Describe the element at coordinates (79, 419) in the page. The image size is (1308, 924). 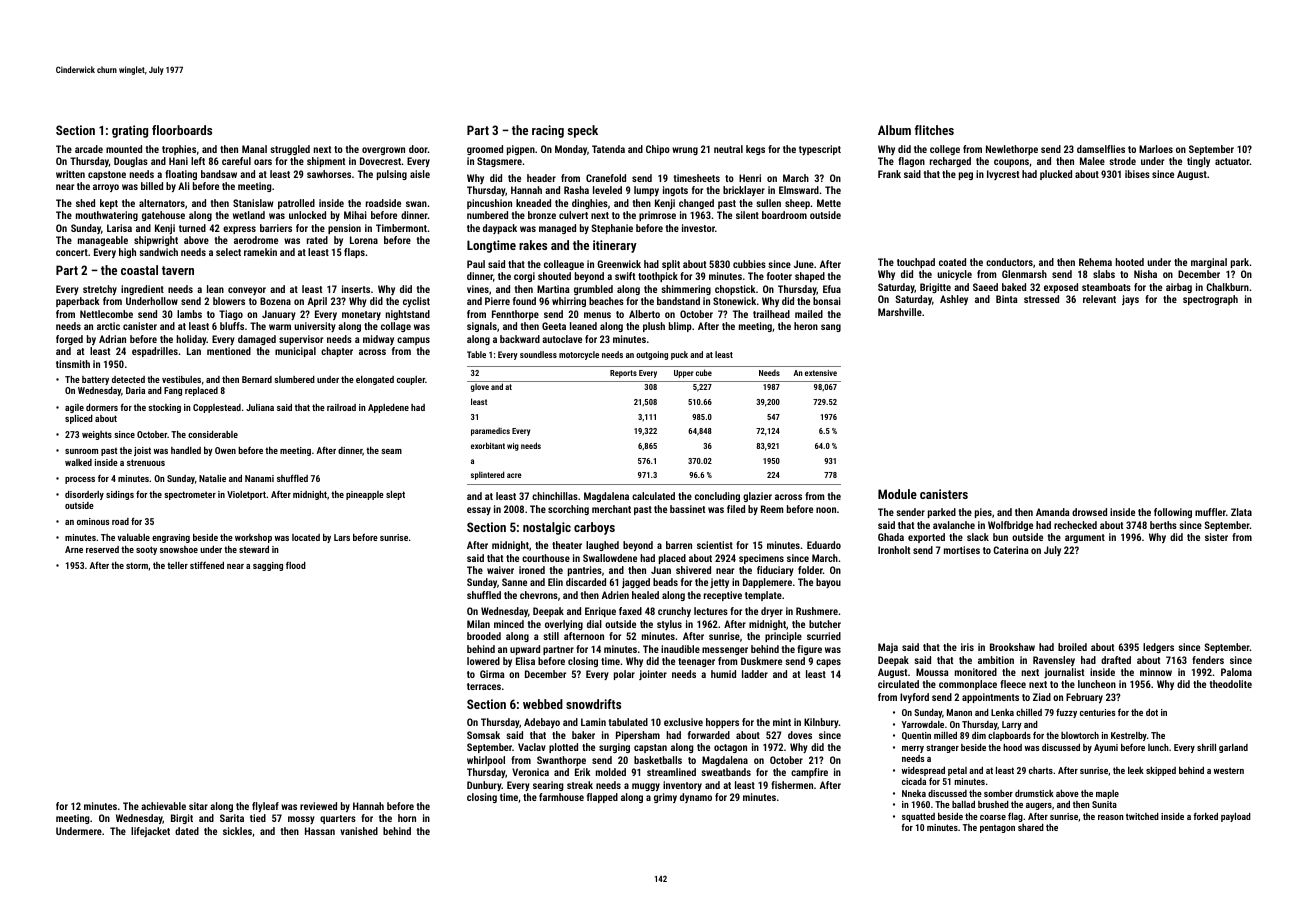
I see `spliced` at that location.
